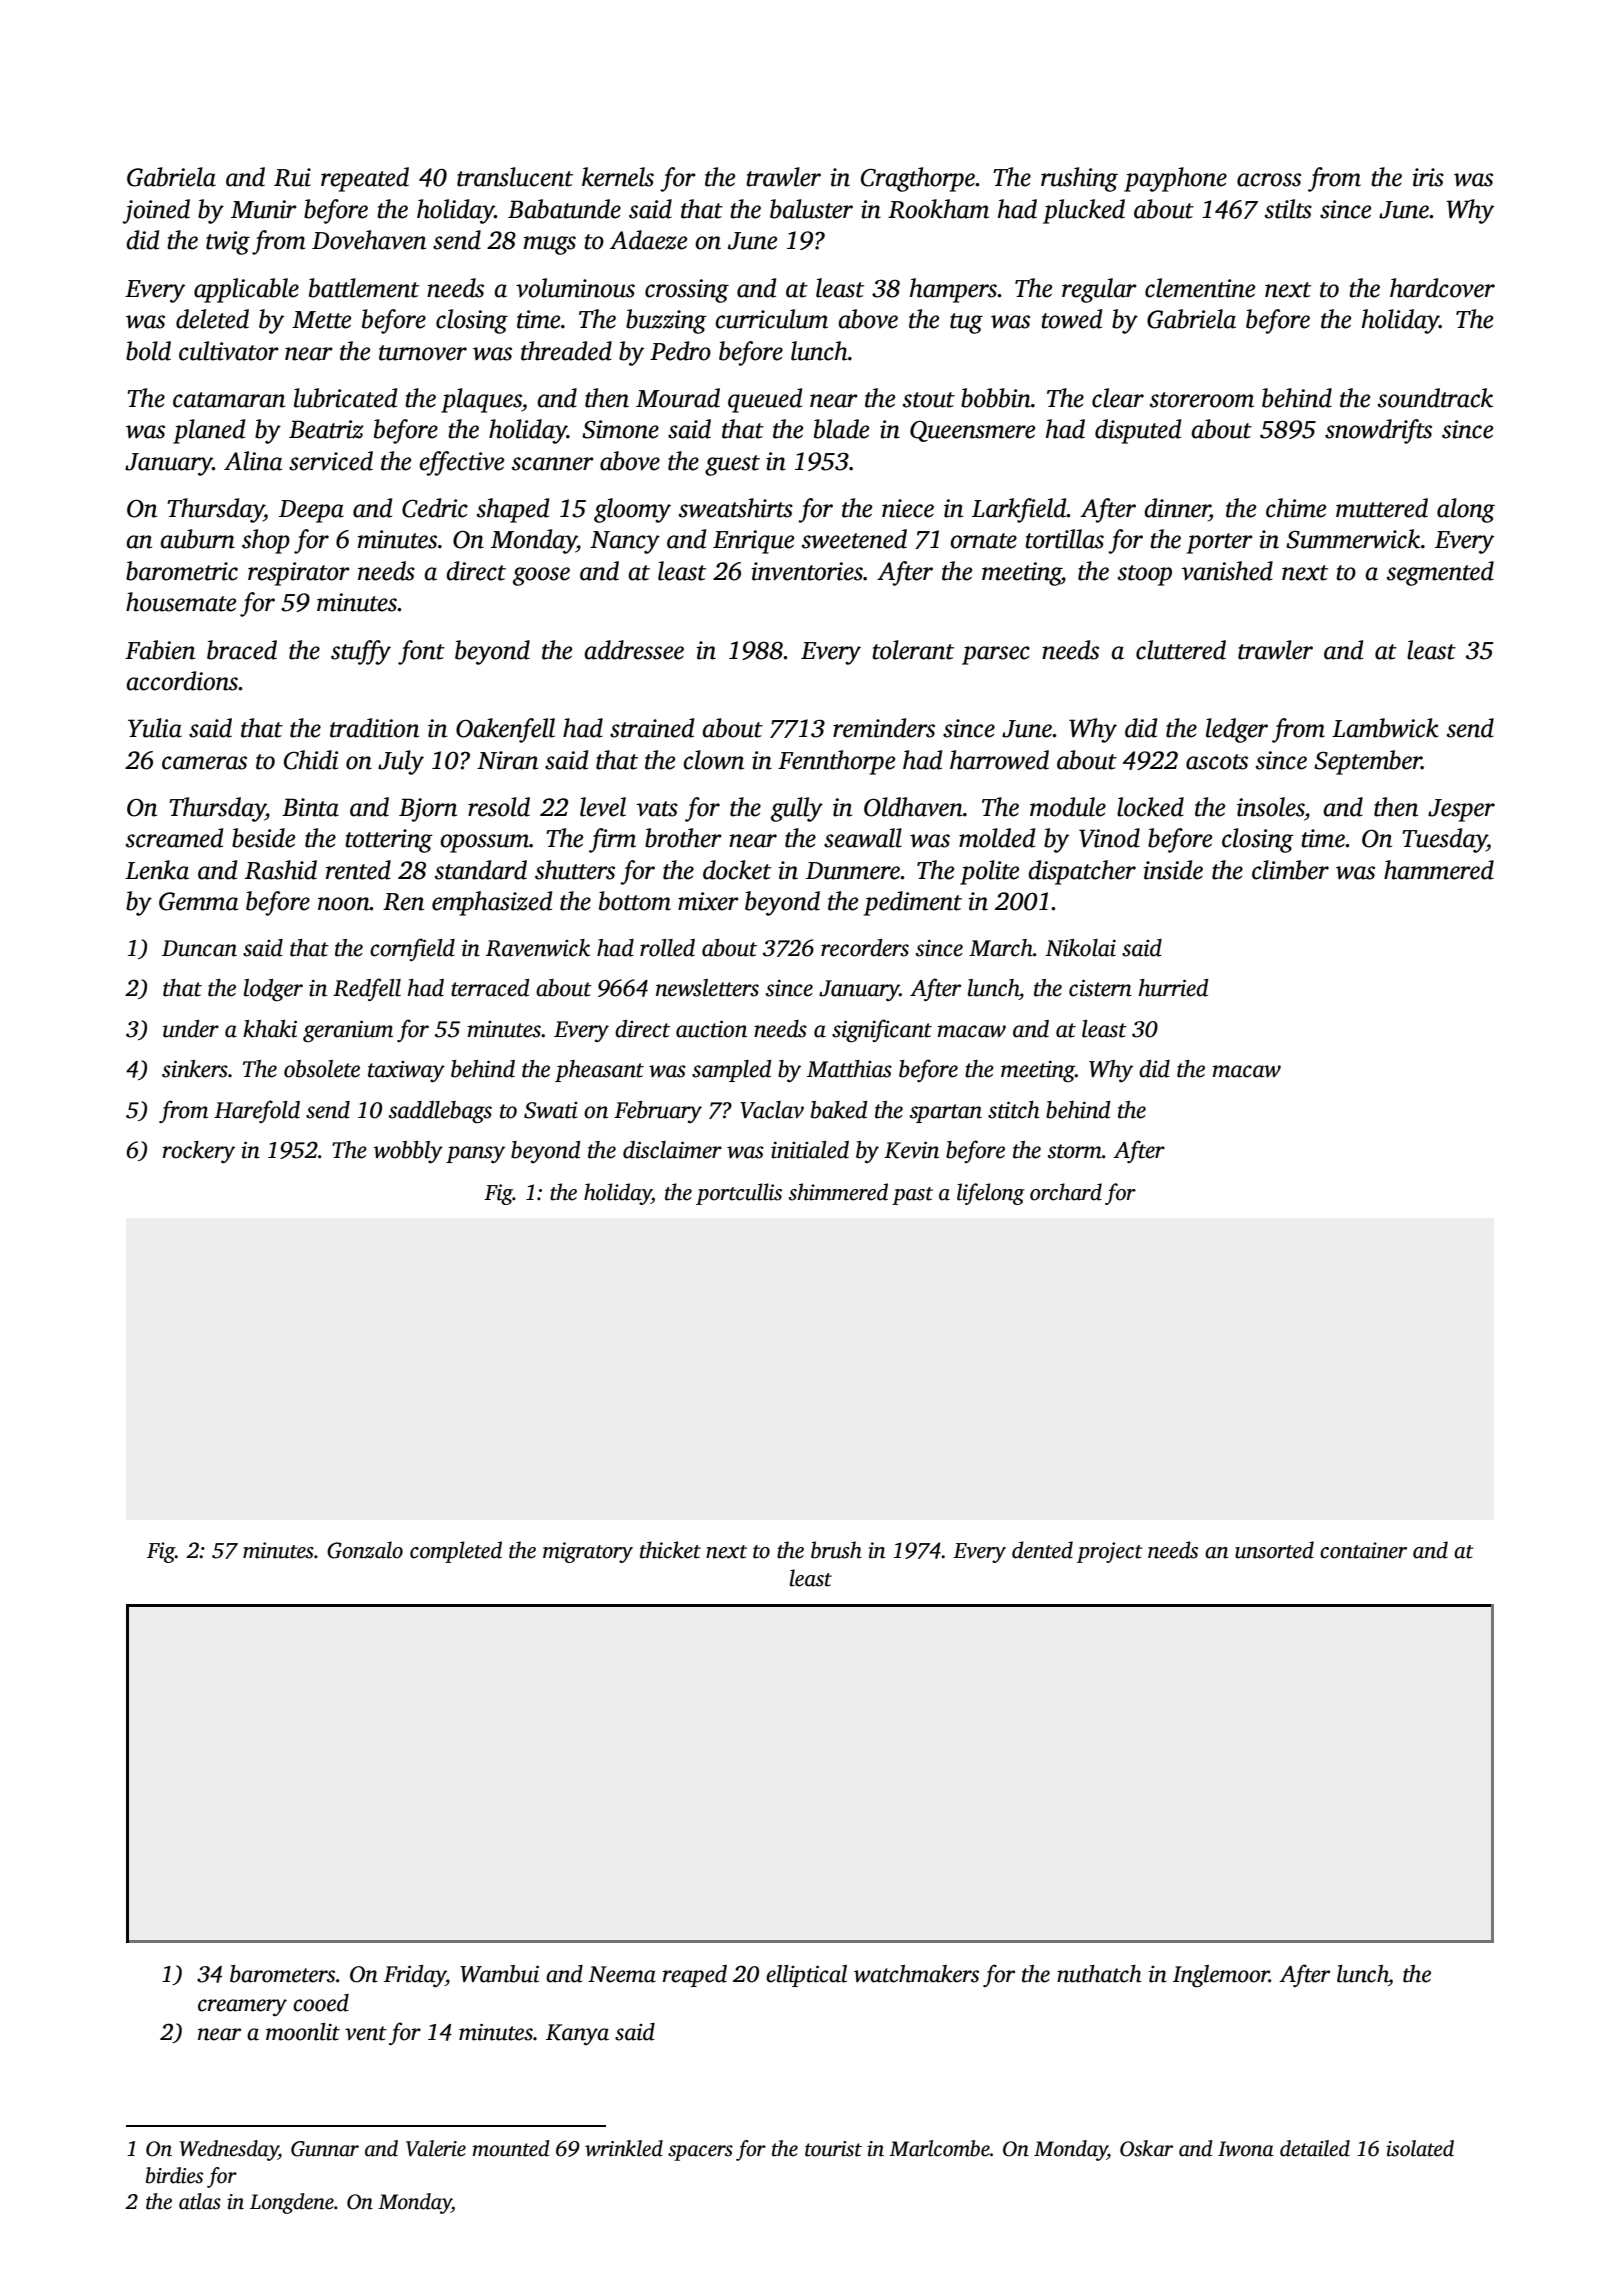  I want to click on hampers, so click(953, 290).
